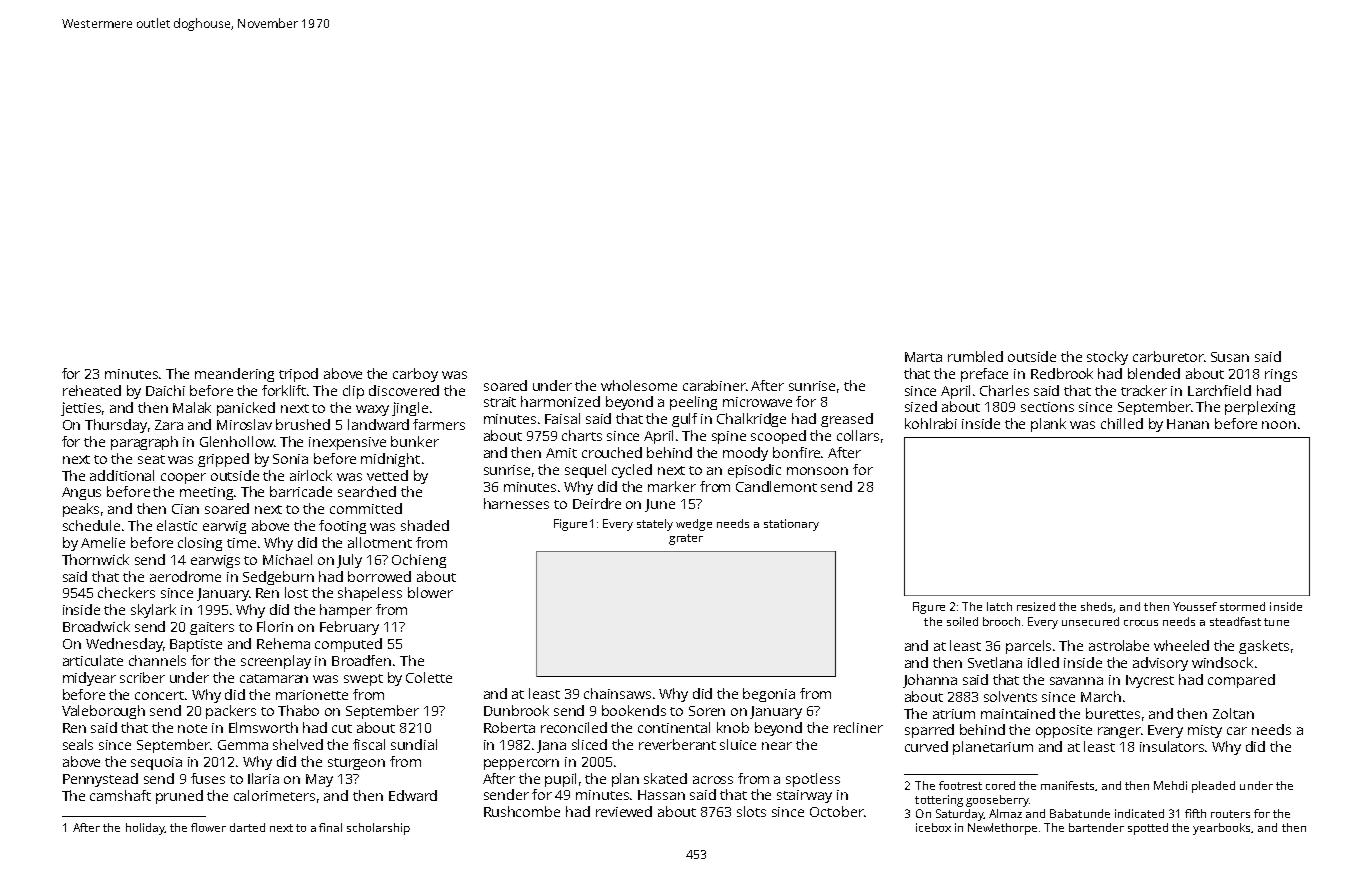  What do you see at coordinates (930, 681) in the screenshot?
I see `Johanna` at bounding box center [930, 681].
